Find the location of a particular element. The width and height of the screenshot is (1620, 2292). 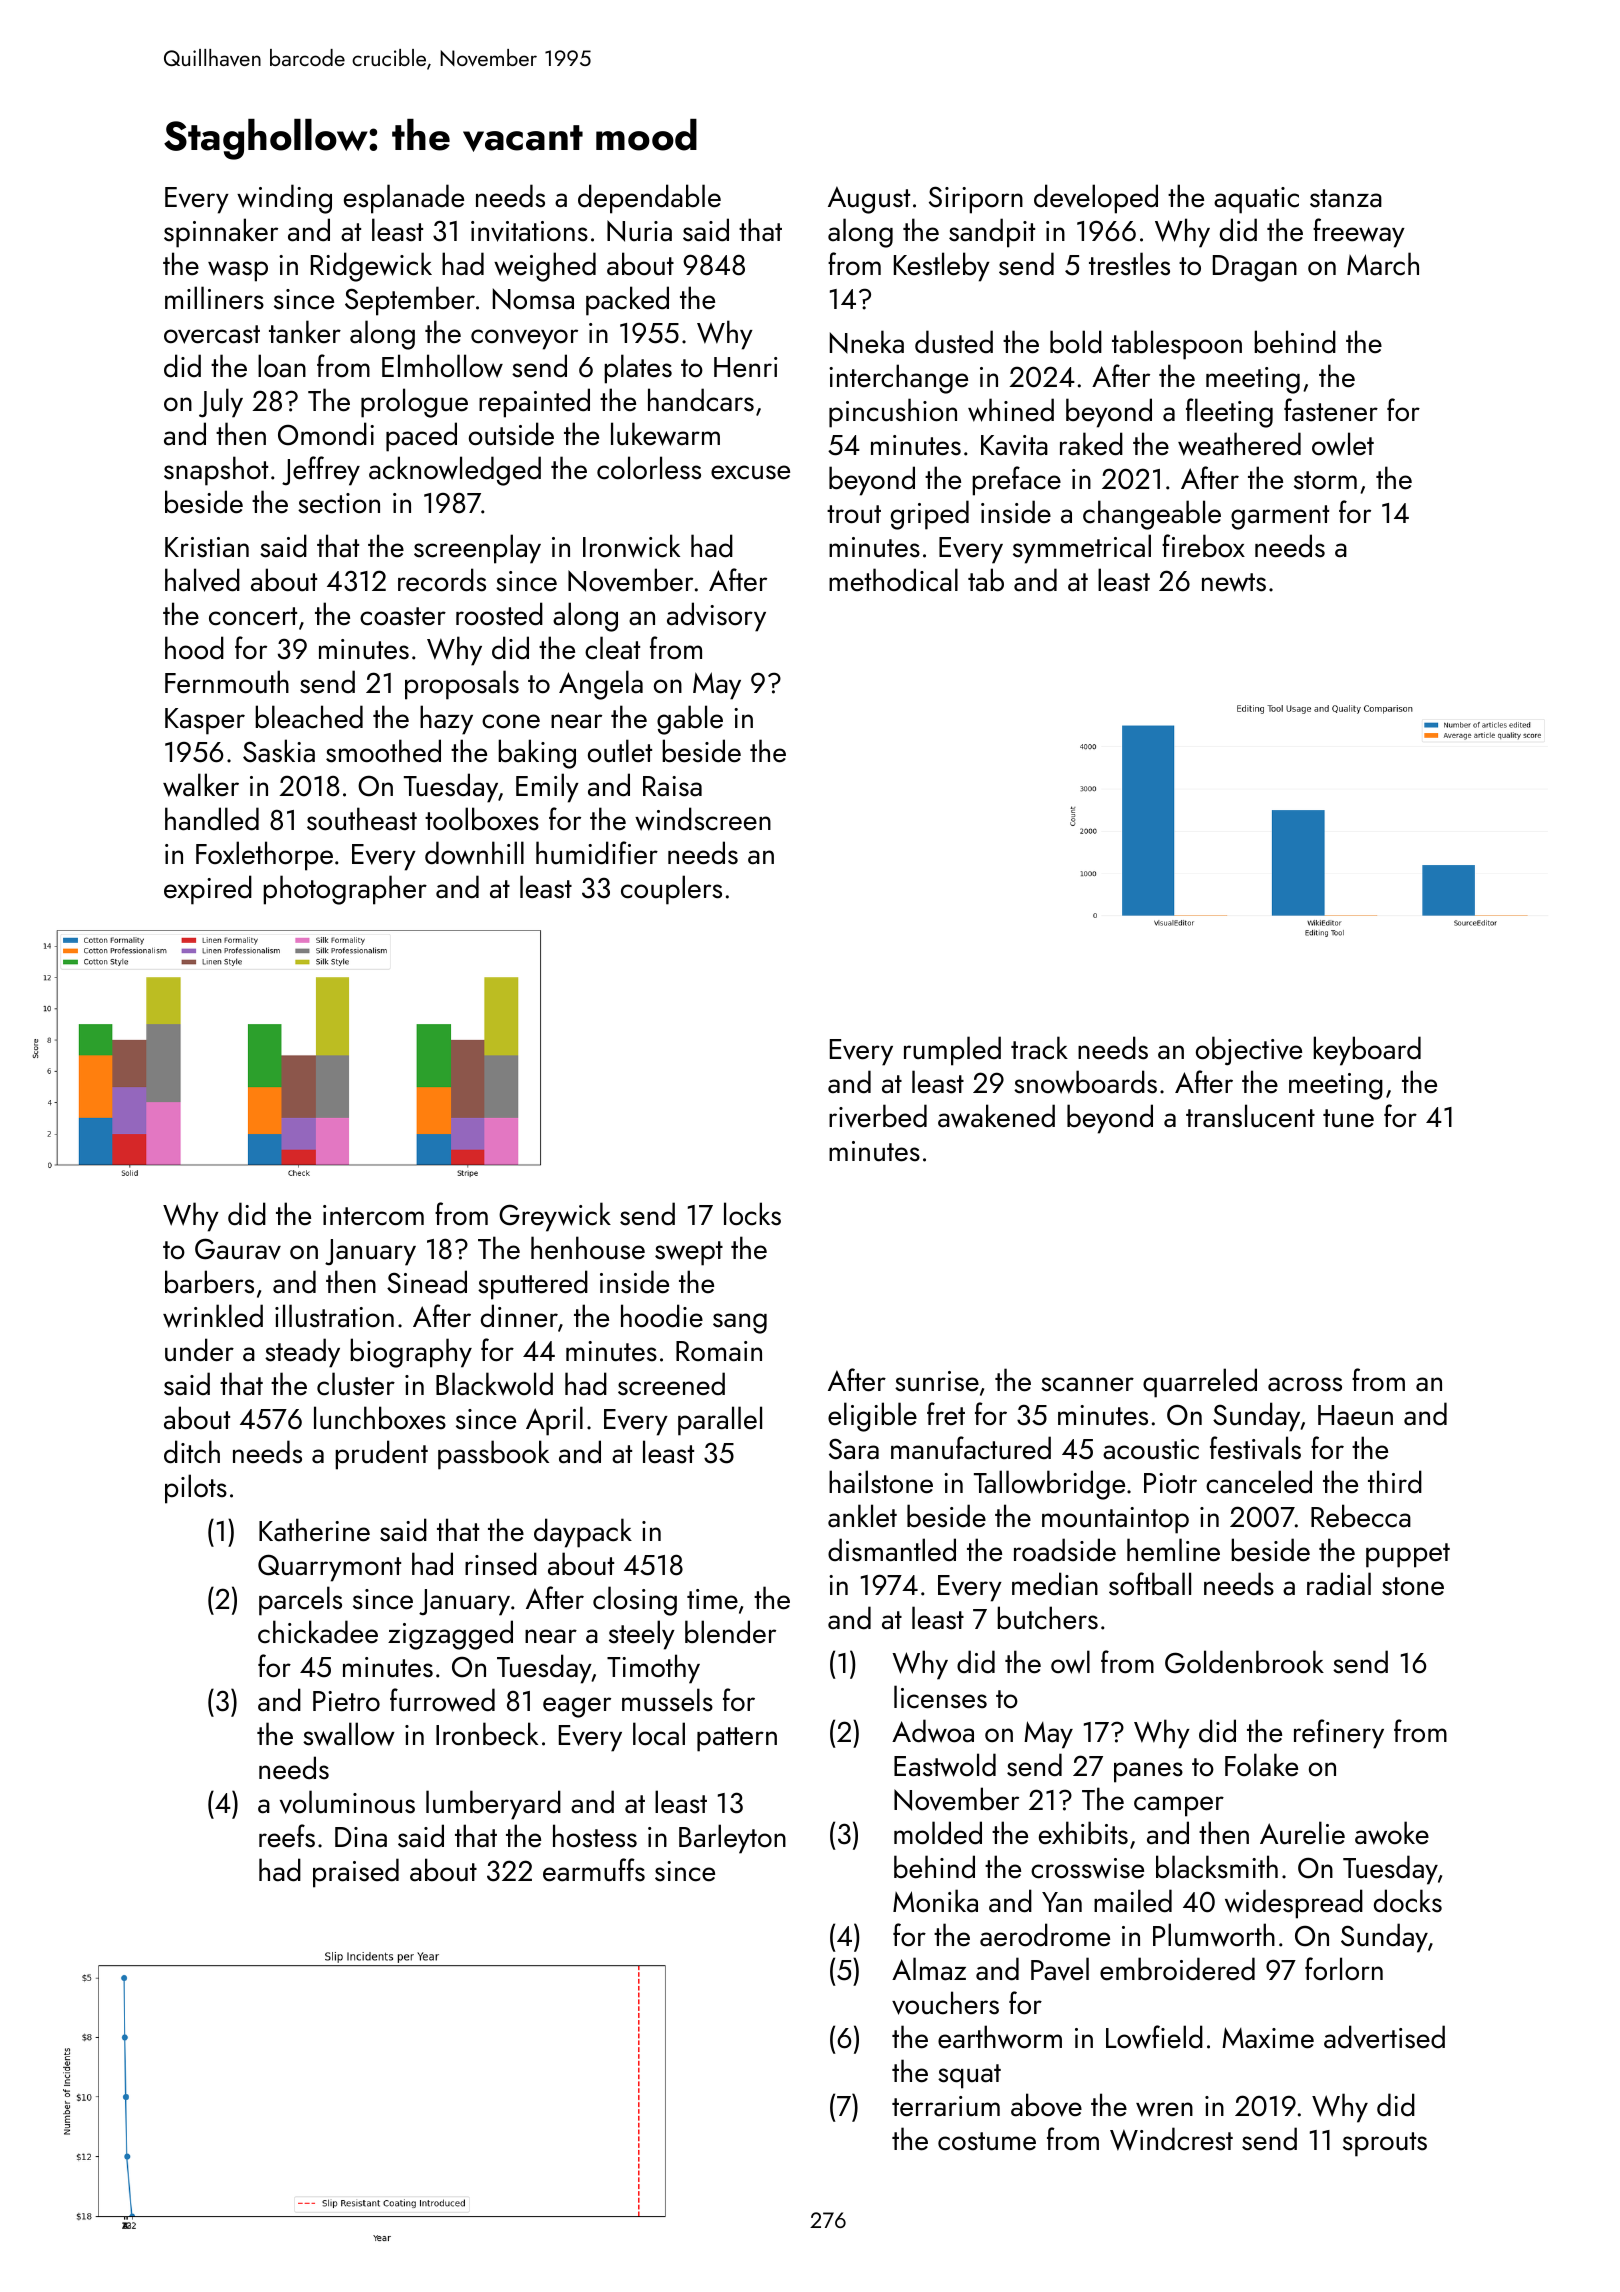

tablespoon is located at coordinates (1177, 345).
